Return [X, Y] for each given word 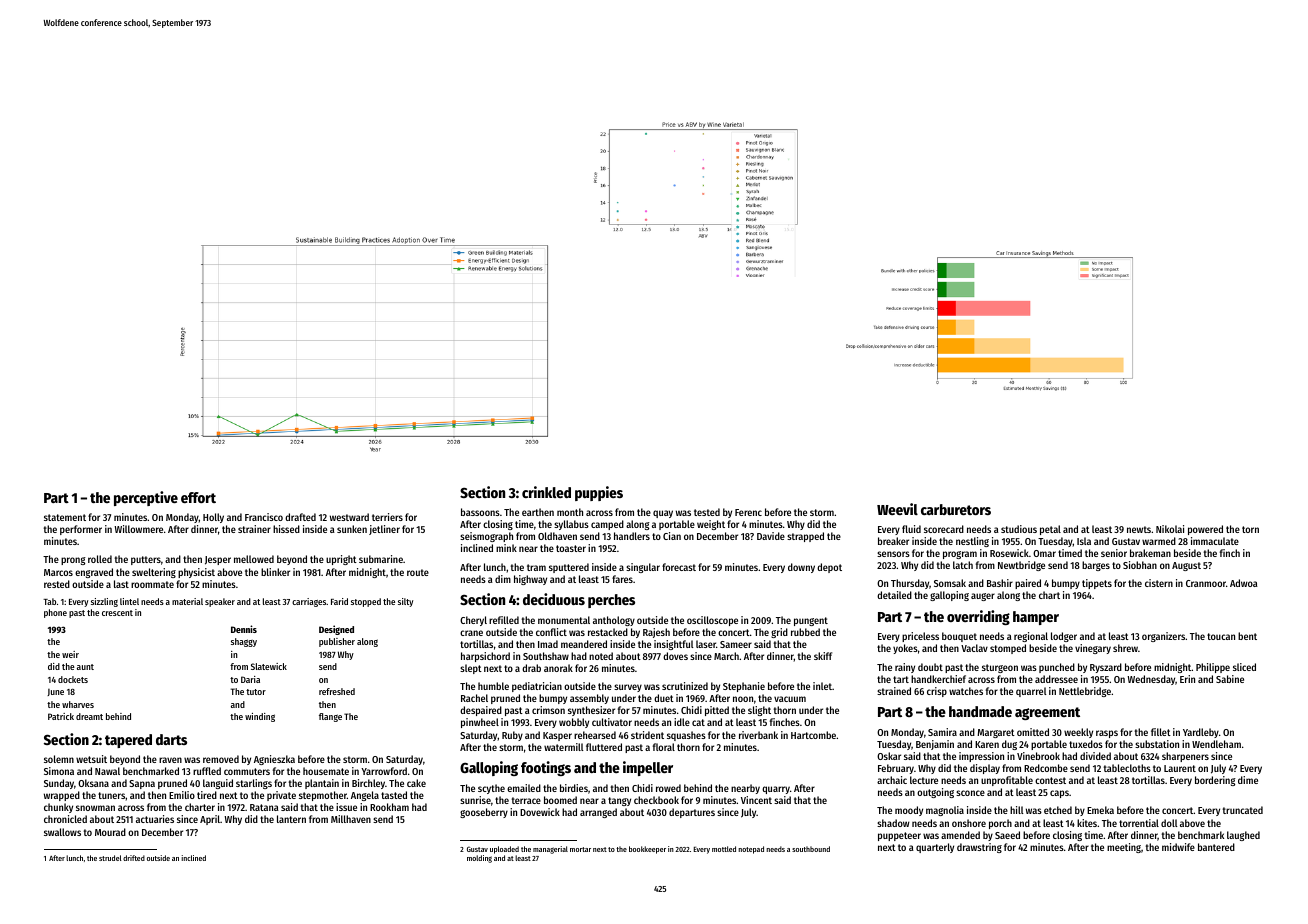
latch [963, 565]
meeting [1124, 848]
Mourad [110, 832]
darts [171, 739]
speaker [220, 602]
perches [611, 601]
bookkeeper [647, 850]
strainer [254, 529]
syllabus [571, 525]
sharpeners [1185, 757]
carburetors [956, 509]
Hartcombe [814, 735]
